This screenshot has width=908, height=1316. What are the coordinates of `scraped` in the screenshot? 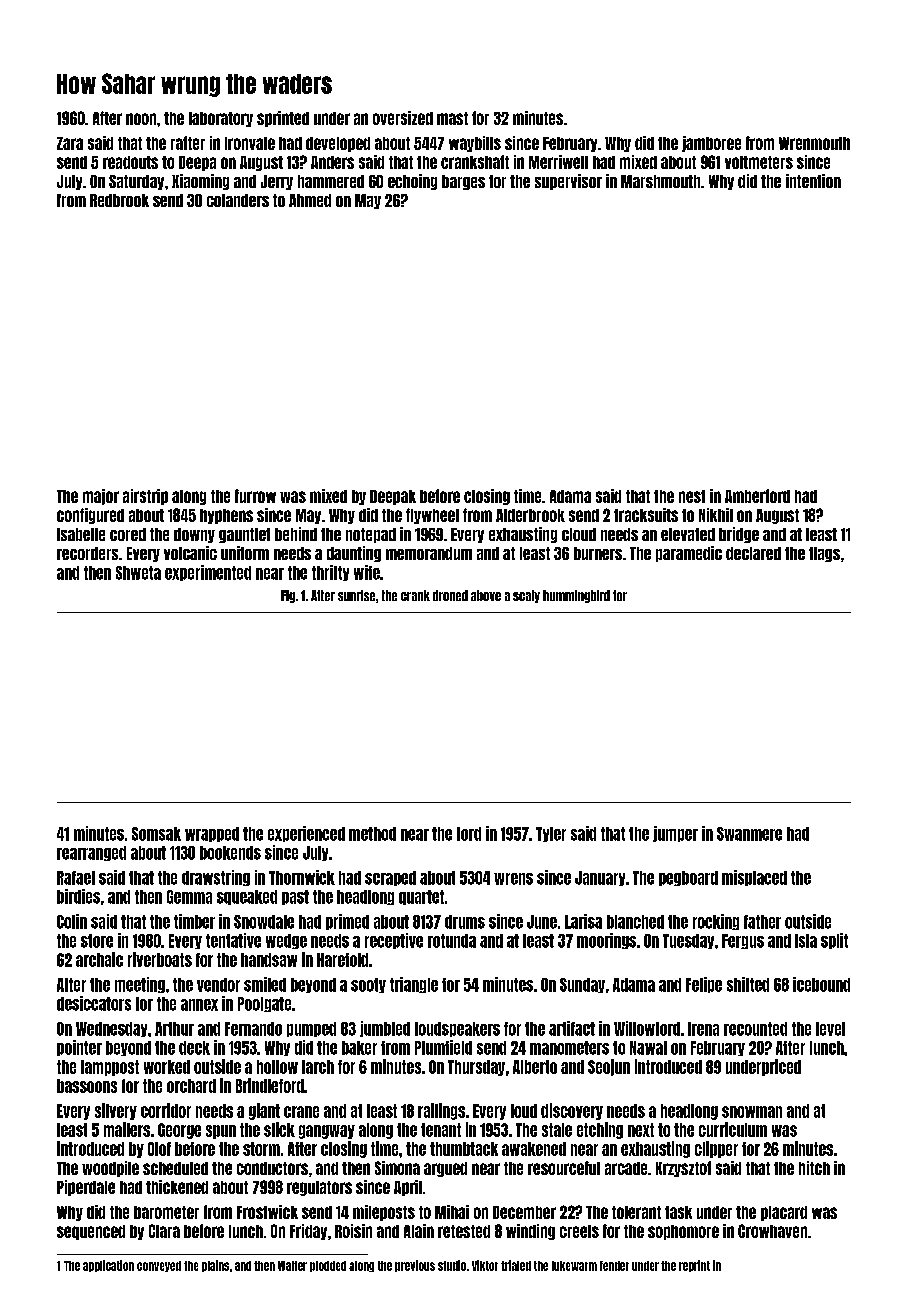 It's located at (390, 878).
